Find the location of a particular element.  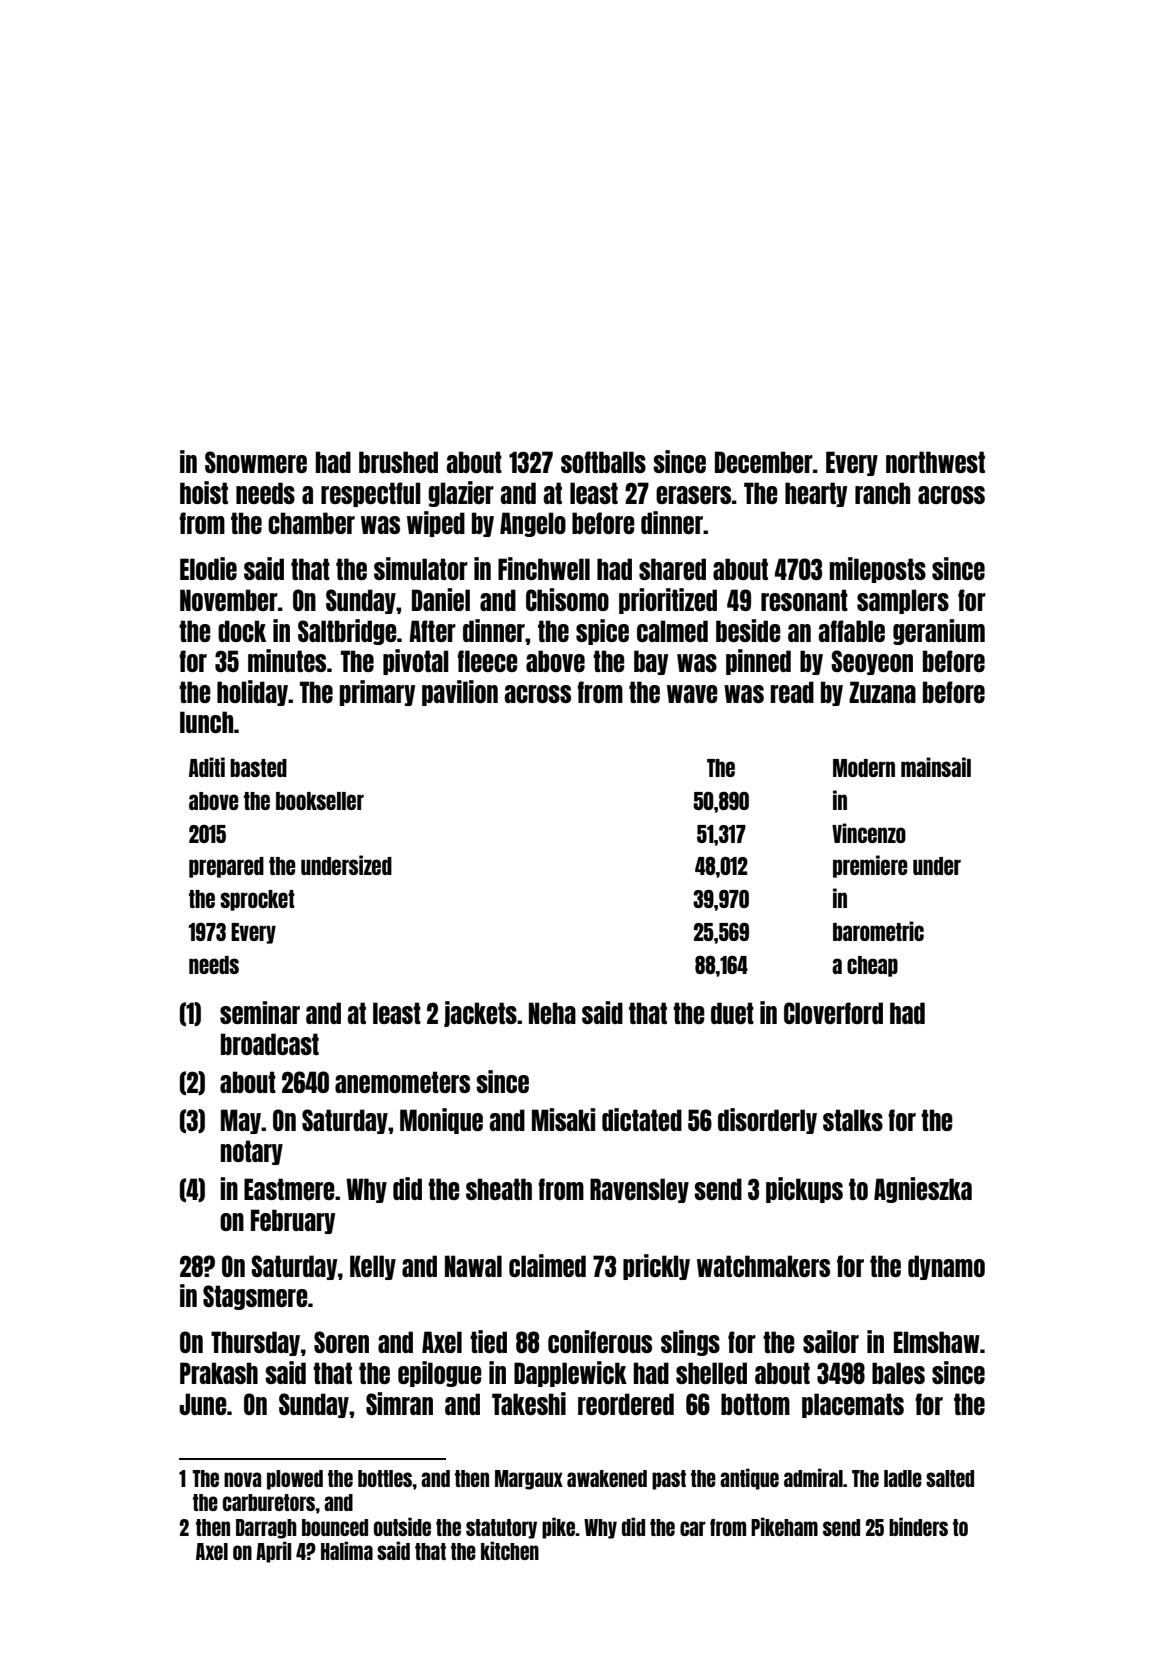

sprocket is located at coordinates (257, 900).
